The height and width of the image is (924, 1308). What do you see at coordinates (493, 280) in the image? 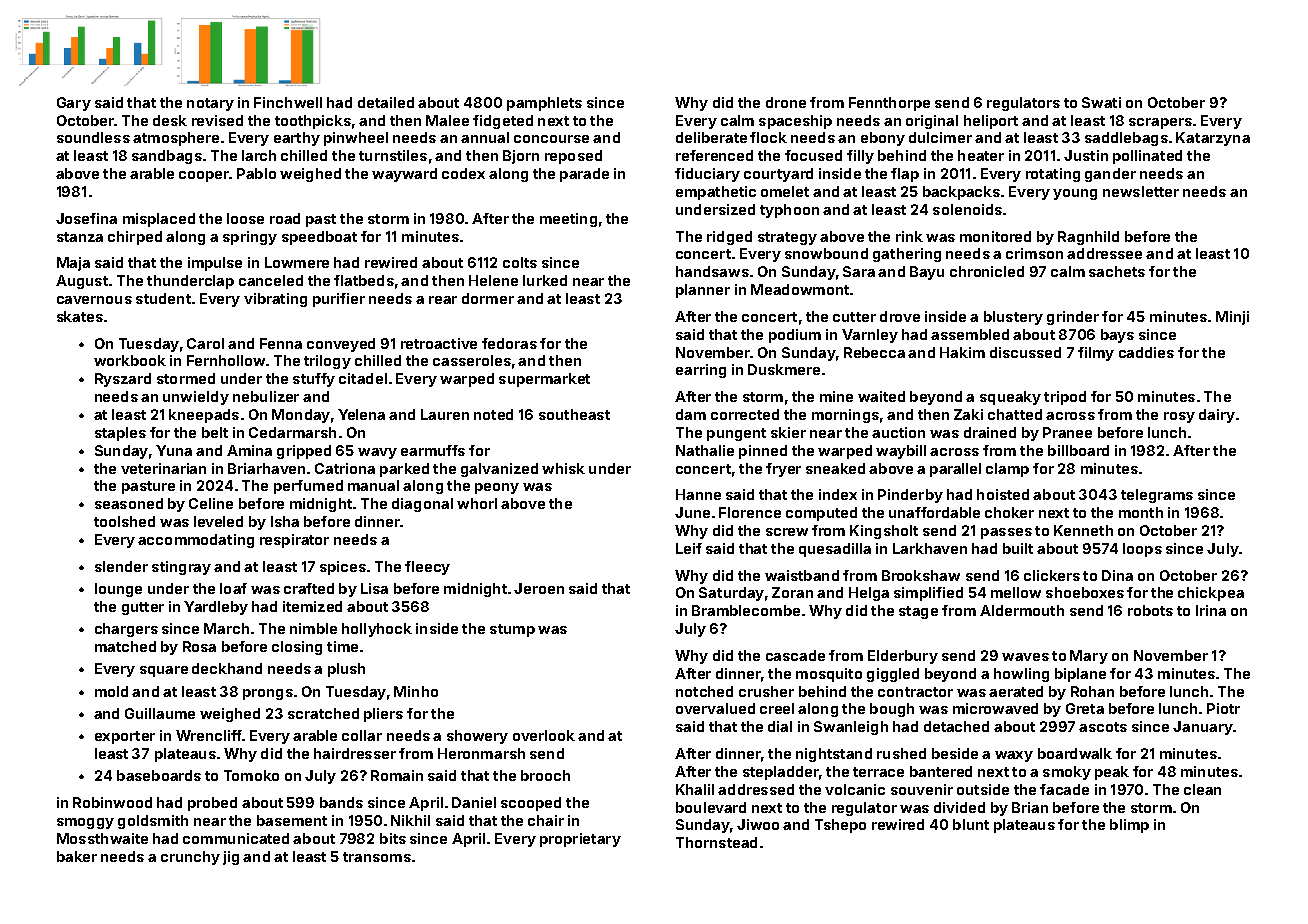
I see `Helene` at bounding box center [493, 280].
